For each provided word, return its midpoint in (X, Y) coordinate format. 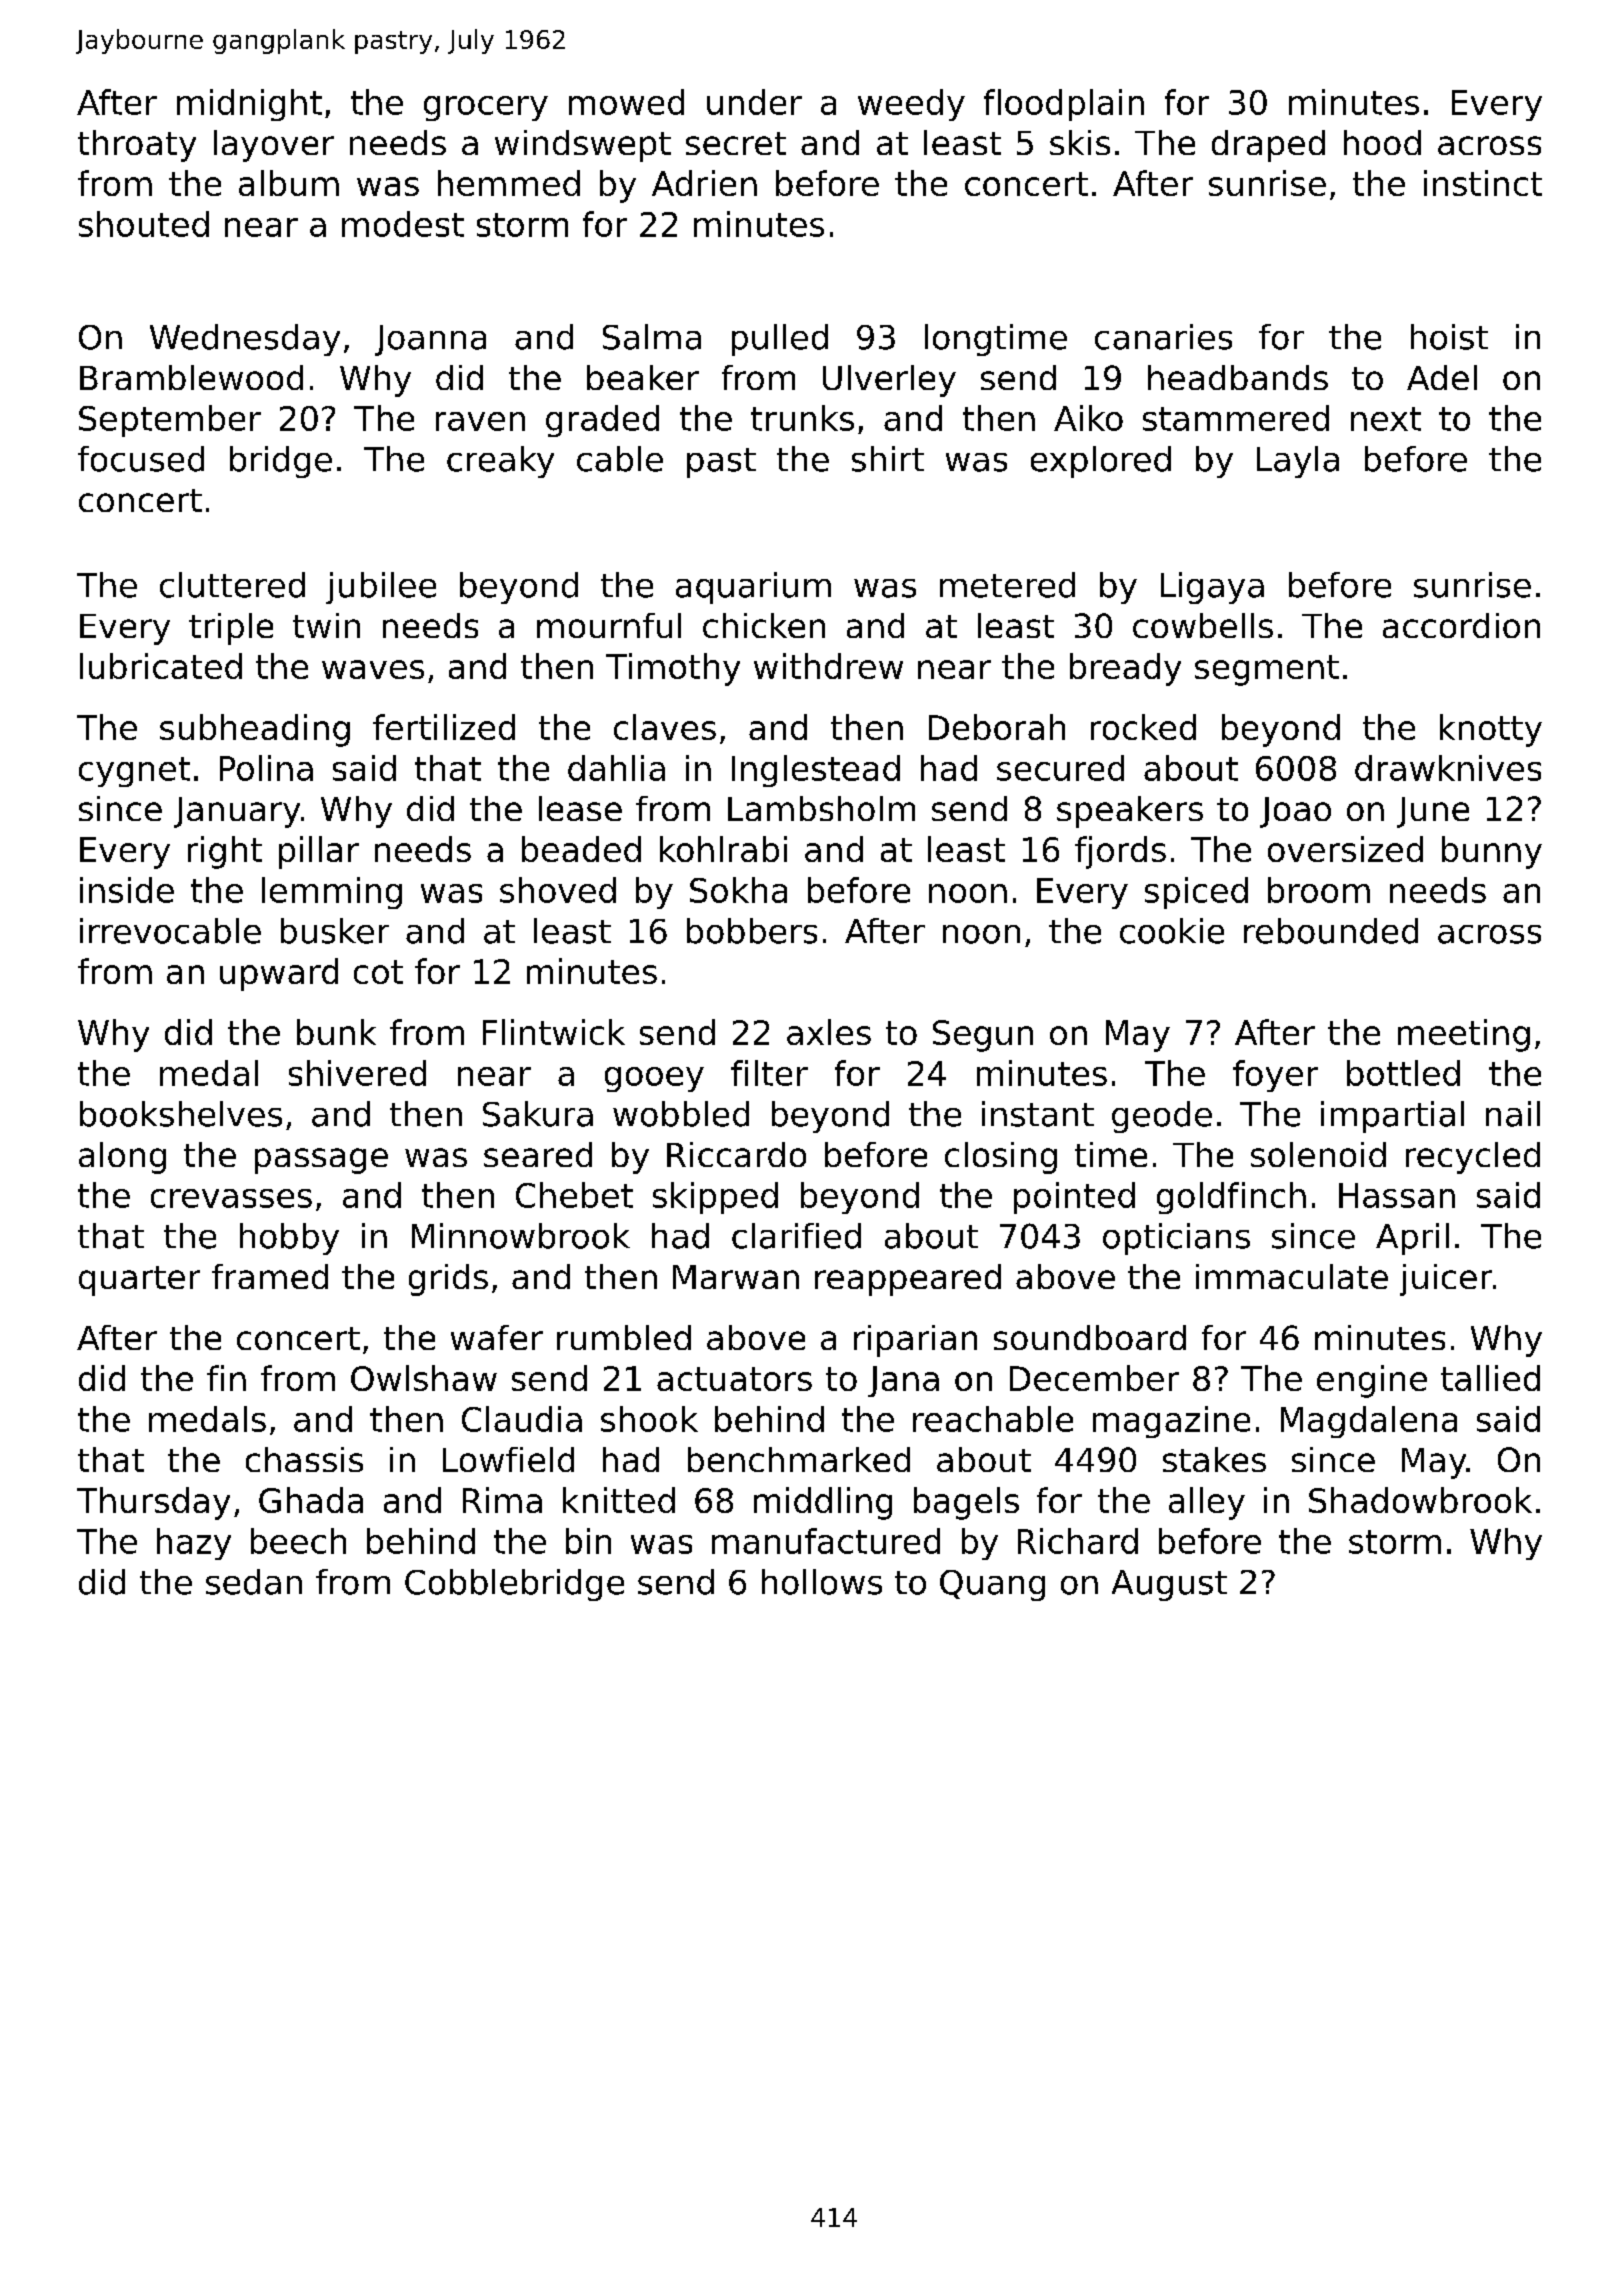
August (1169, 1585)
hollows (822, 1582)
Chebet (574, 1195)
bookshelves (181, 1114)
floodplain (1064, 105)
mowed (626, 102)
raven (480, 421)
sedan (254, 1582)
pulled (780, 340)
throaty (137, 146)
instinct (1483, 183)
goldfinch (1231, 1198)
